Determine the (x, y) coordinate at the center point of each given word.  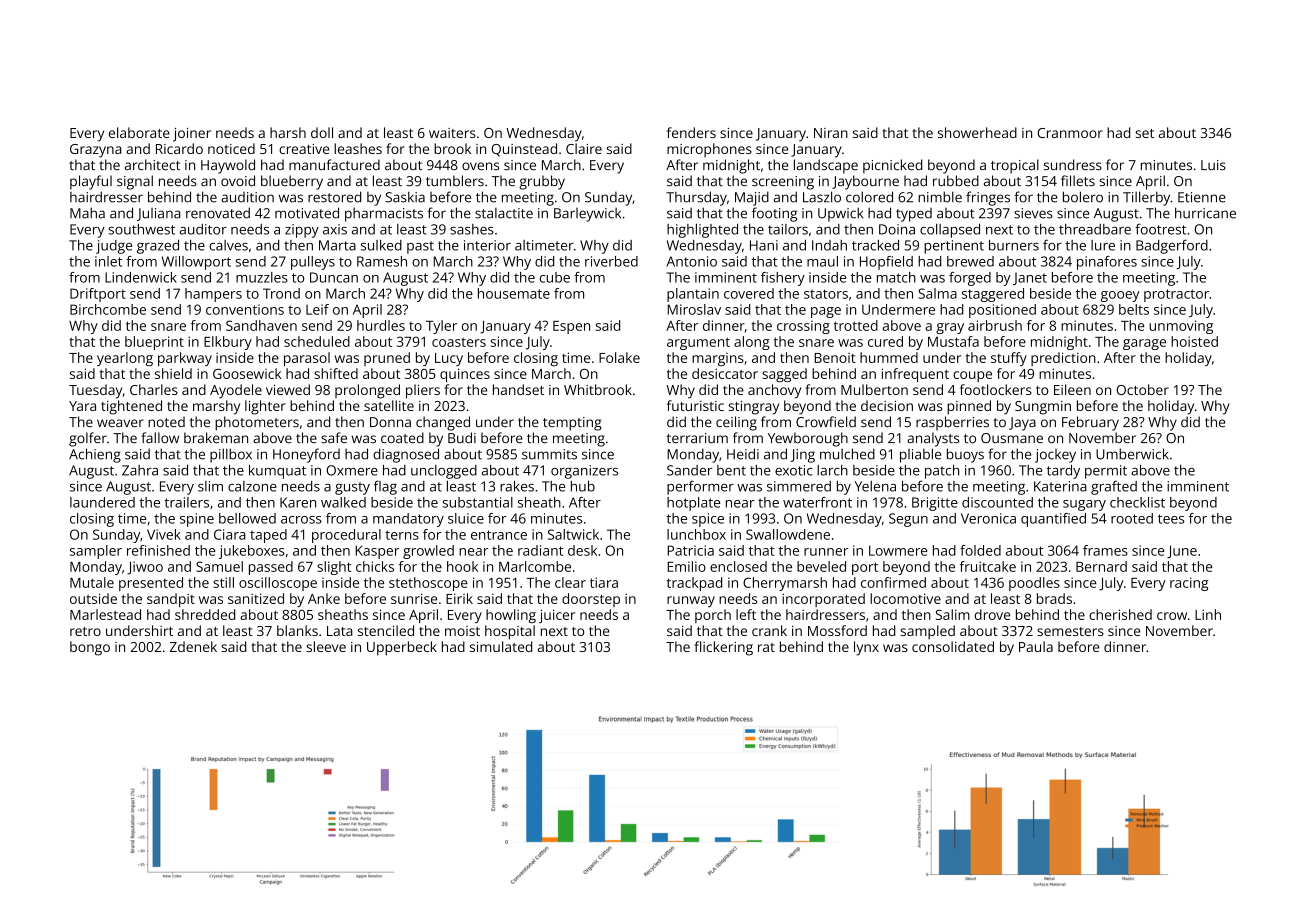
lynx (866, 648)
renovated (218, 213)
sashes (472, 229)
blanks (297, 630)
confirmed (893, 582)
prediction (1063, 359)
